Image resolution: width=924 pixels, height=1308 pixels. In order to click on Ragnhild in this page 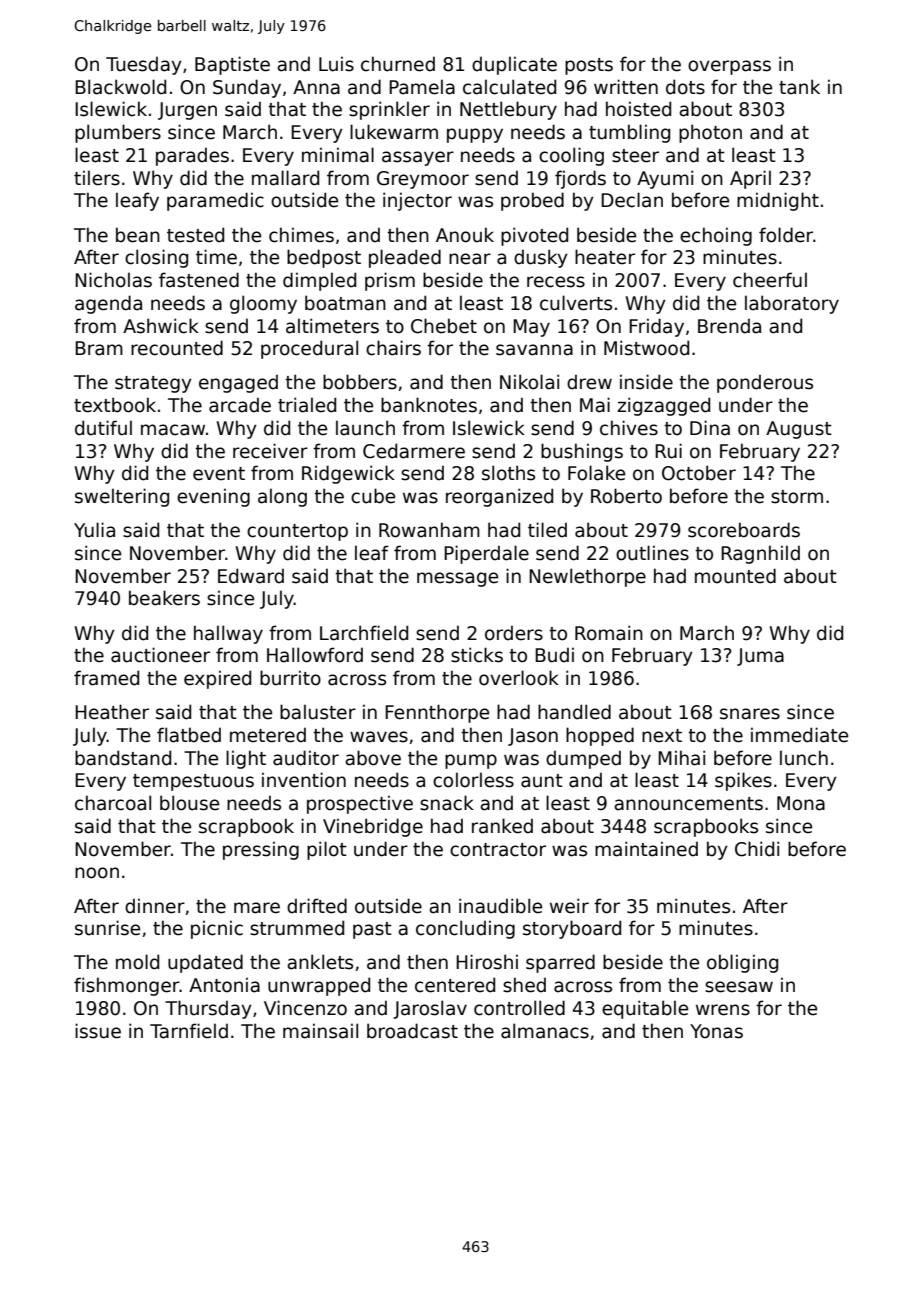, I will do `click(760, 554)`.
